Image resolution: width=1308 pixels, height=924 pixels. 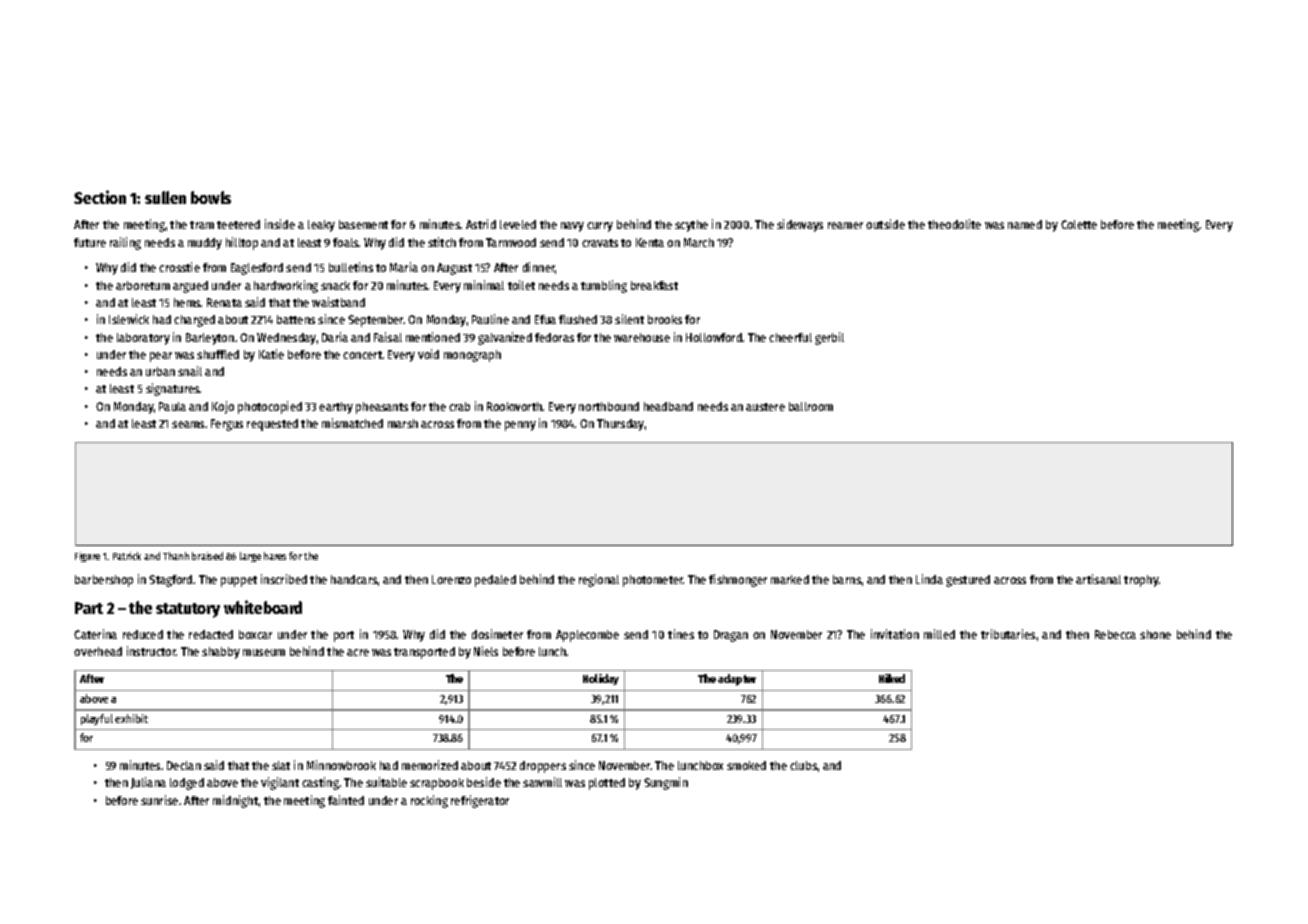 What do you see at coordinates (738, 580) in the screenshot?
I see `fishmonger` at bounding box center [738, 580].
